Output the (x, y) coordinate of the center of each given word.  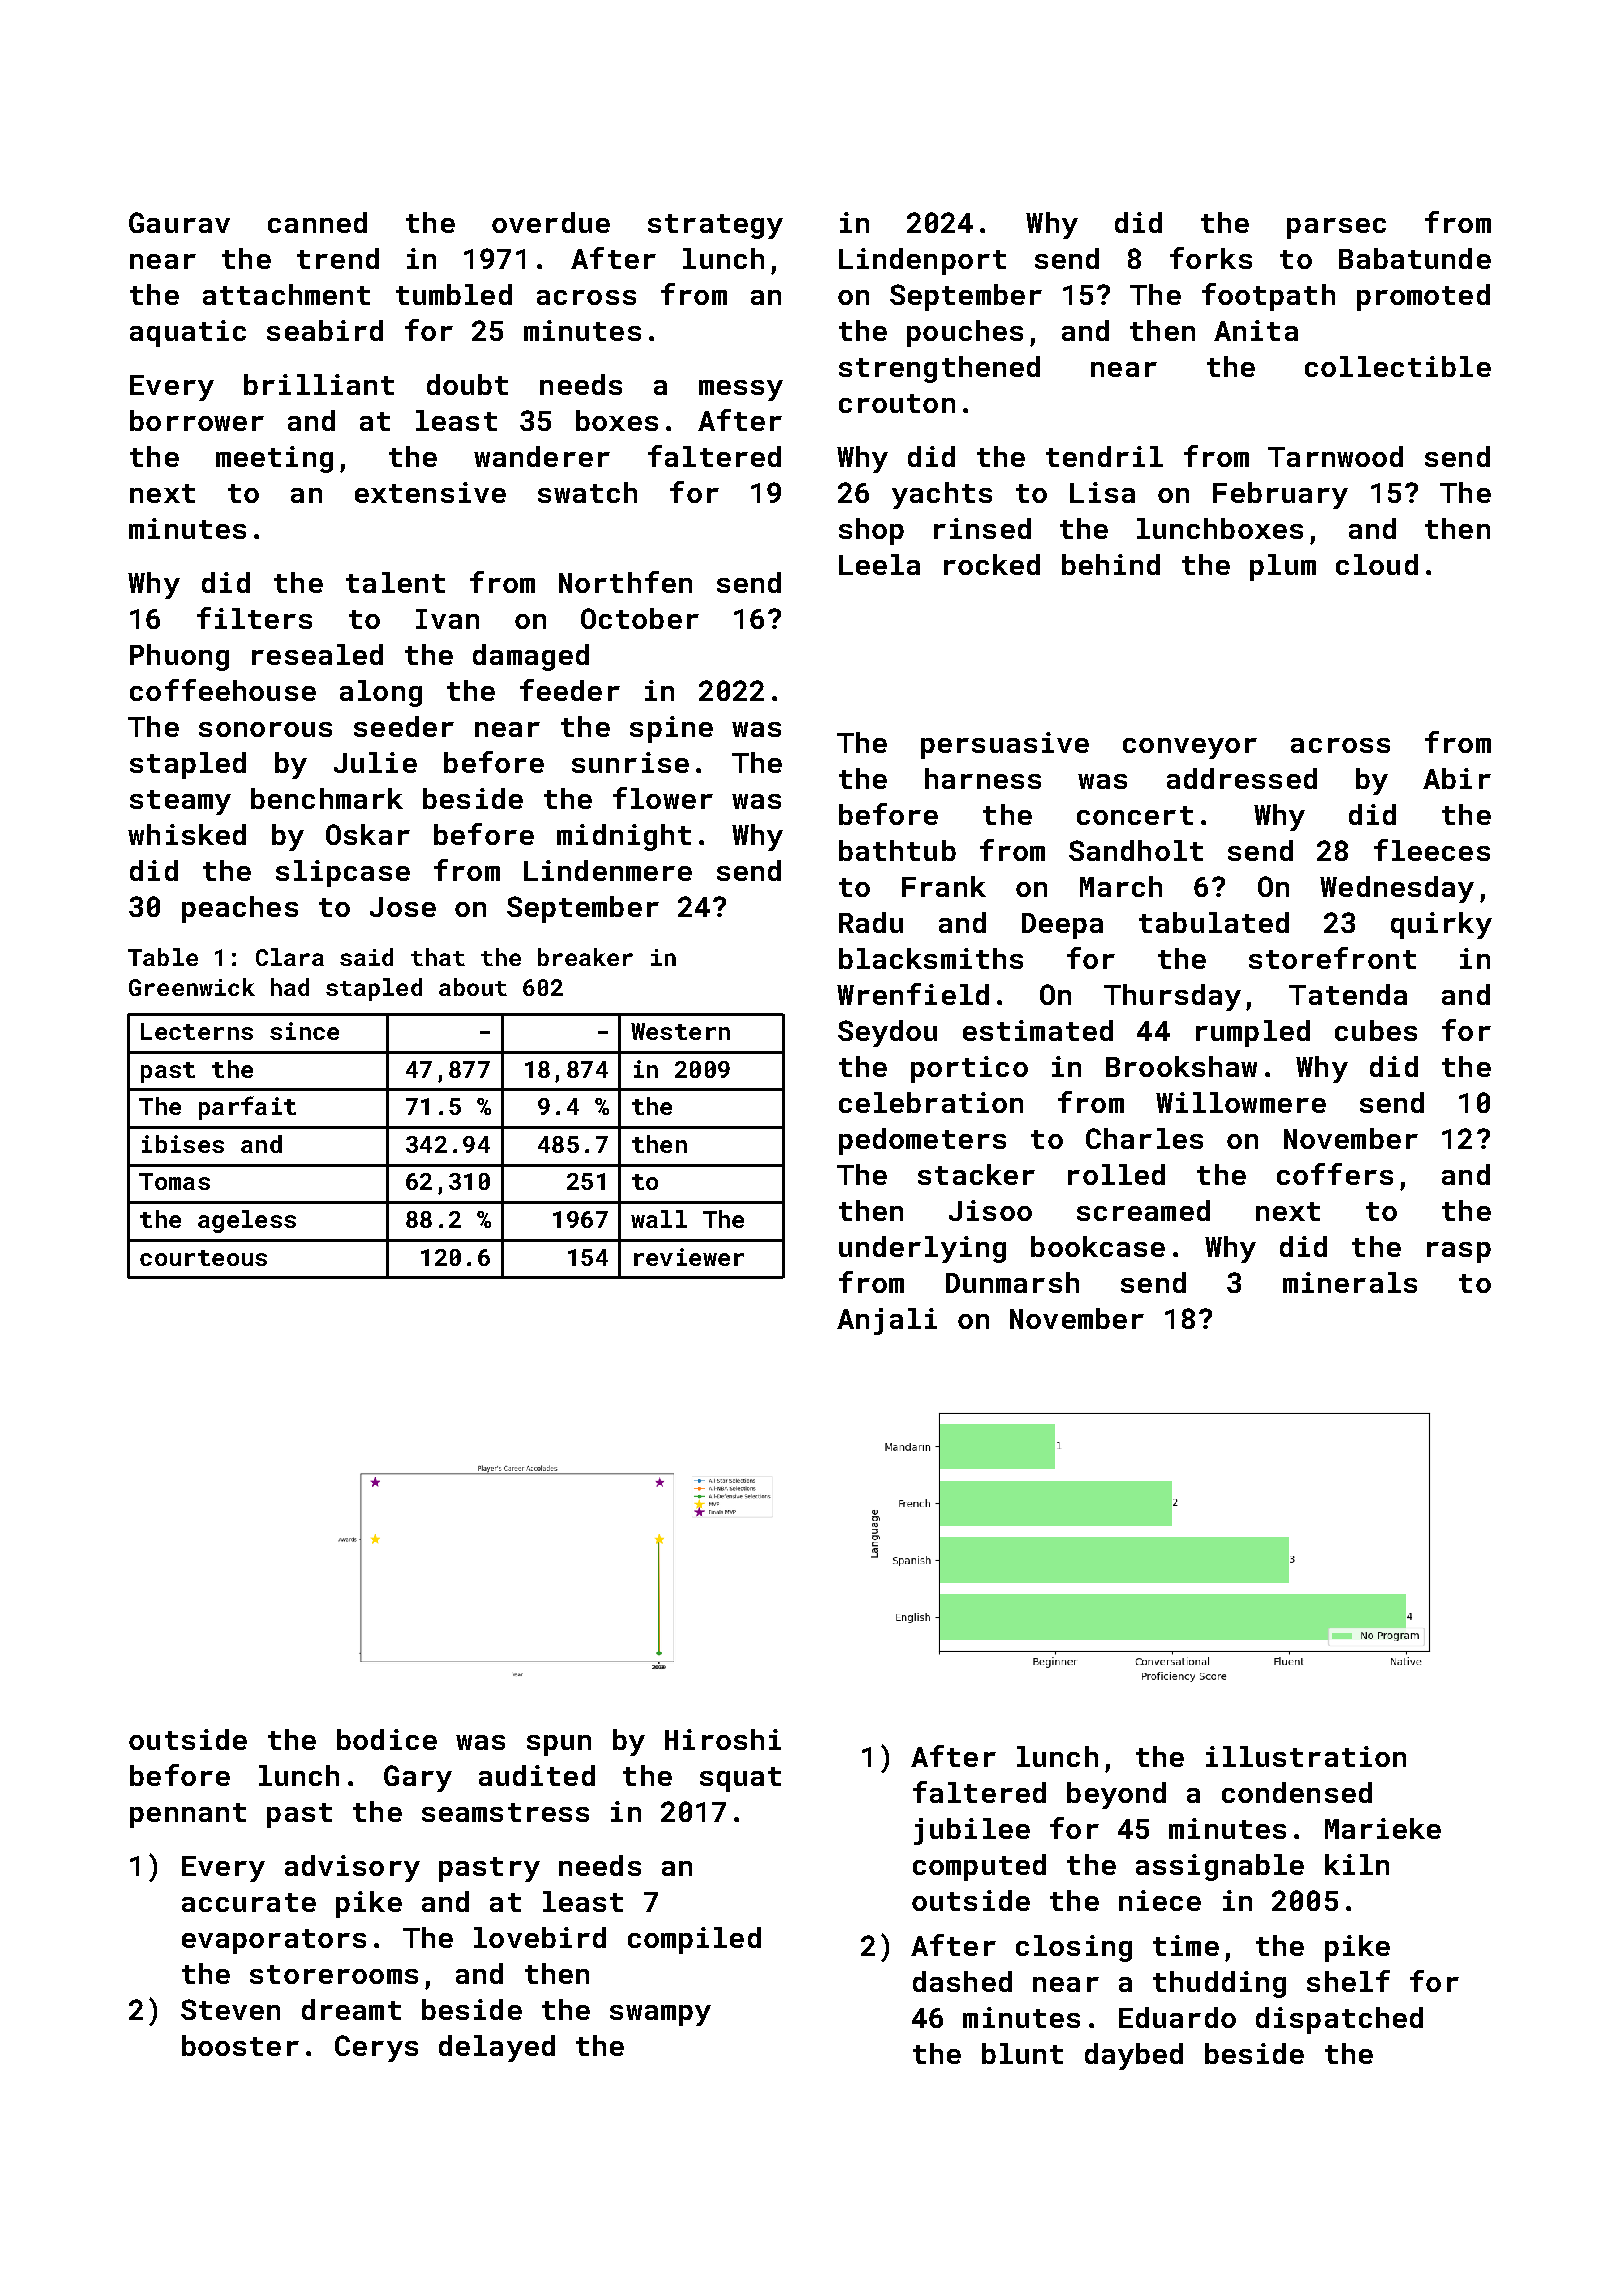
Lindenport (922, 261)
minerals (1350, 1282)
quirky (1441, 925)
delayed (497, 2048)
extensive (430, 492)
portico (969, 1069)
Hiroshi (723, 1739)
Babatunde (1415, 258)
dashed (962, 1981)
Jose (403, 907)
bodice (387, 1739)
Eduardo (1177, 2017)
